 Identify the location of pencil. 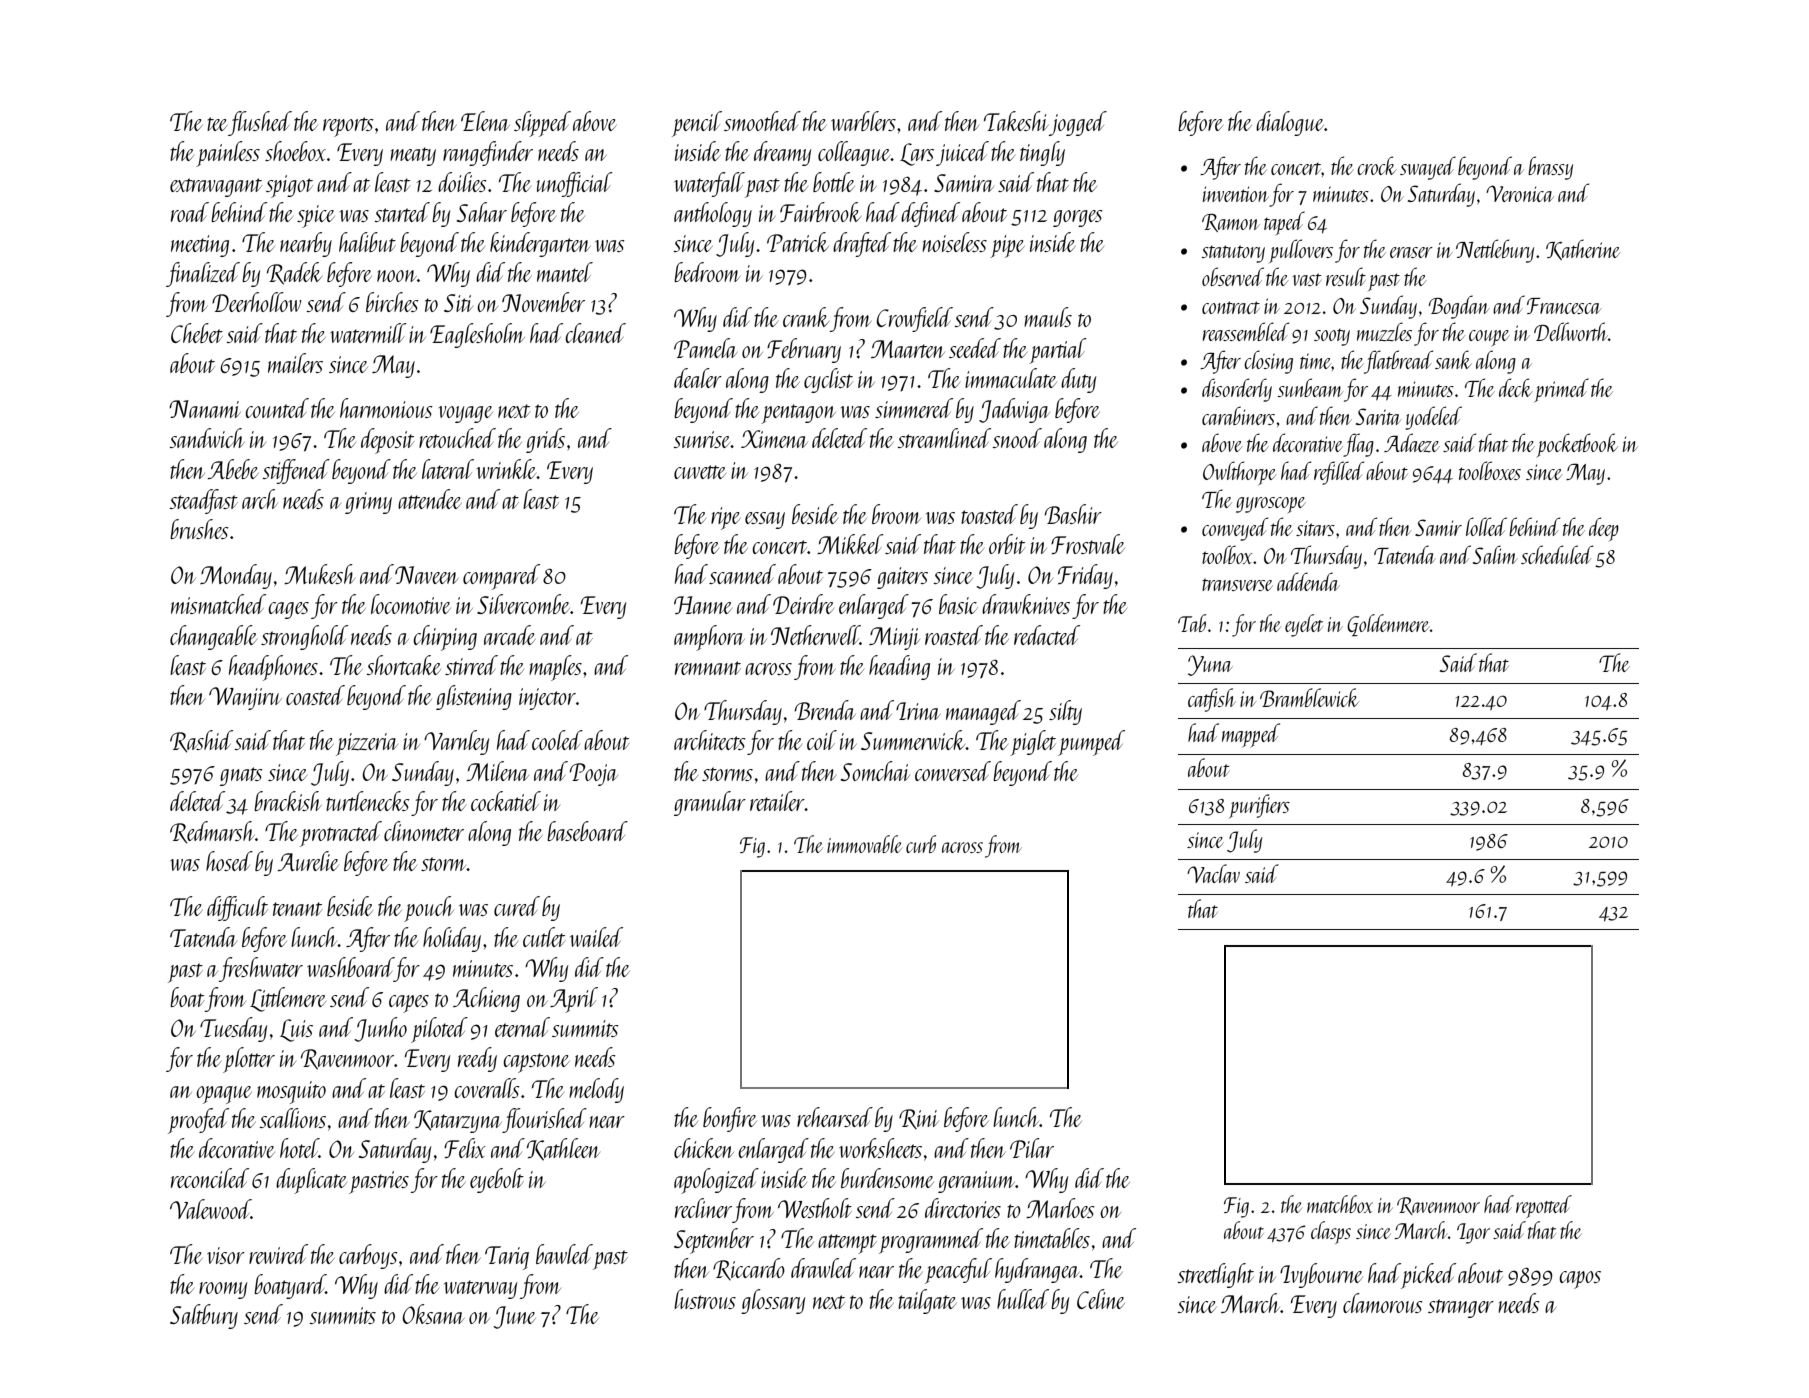
(697, 124).
